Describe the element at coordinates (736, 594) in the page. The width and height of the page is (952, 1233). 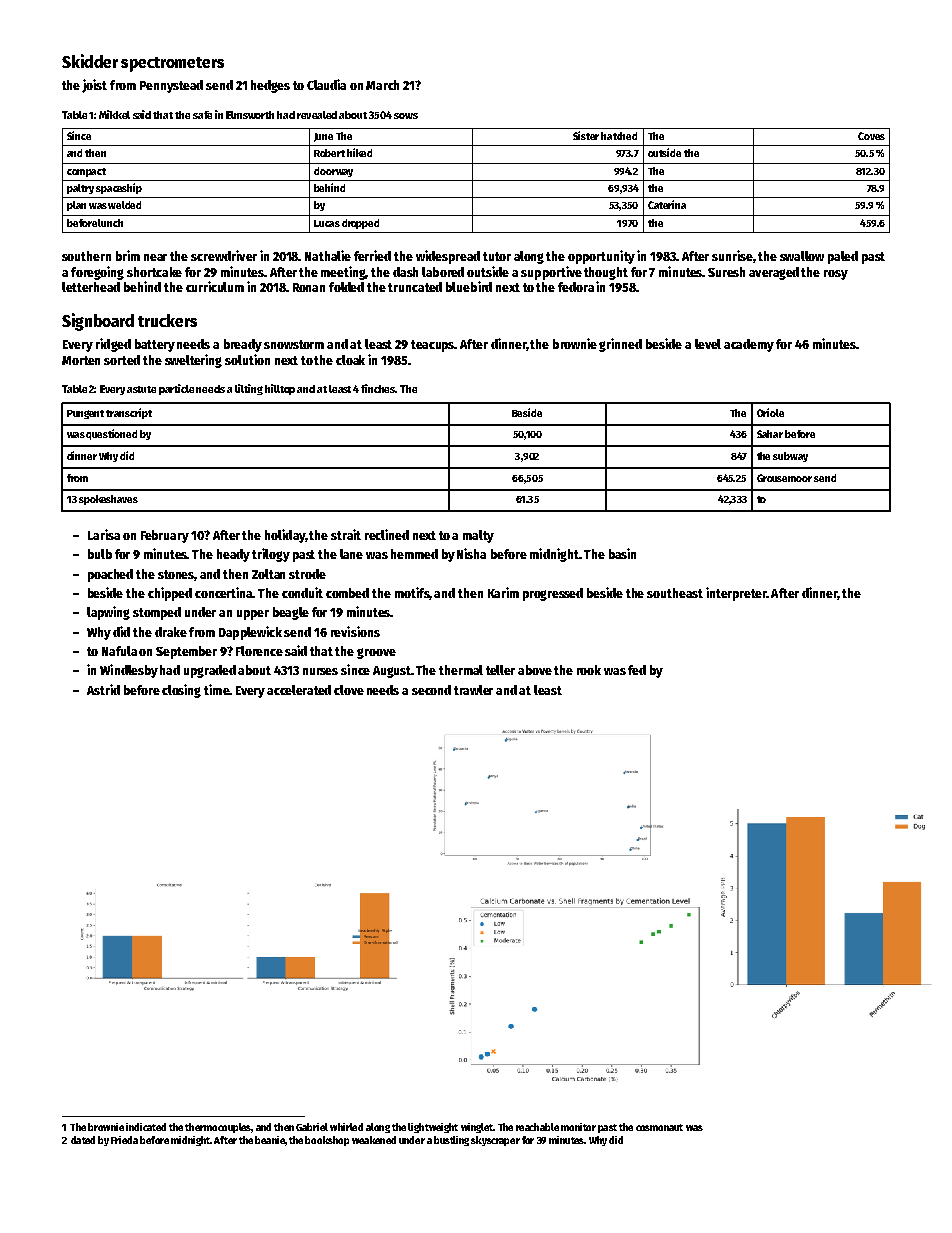
I see `interpreter` at that location.
